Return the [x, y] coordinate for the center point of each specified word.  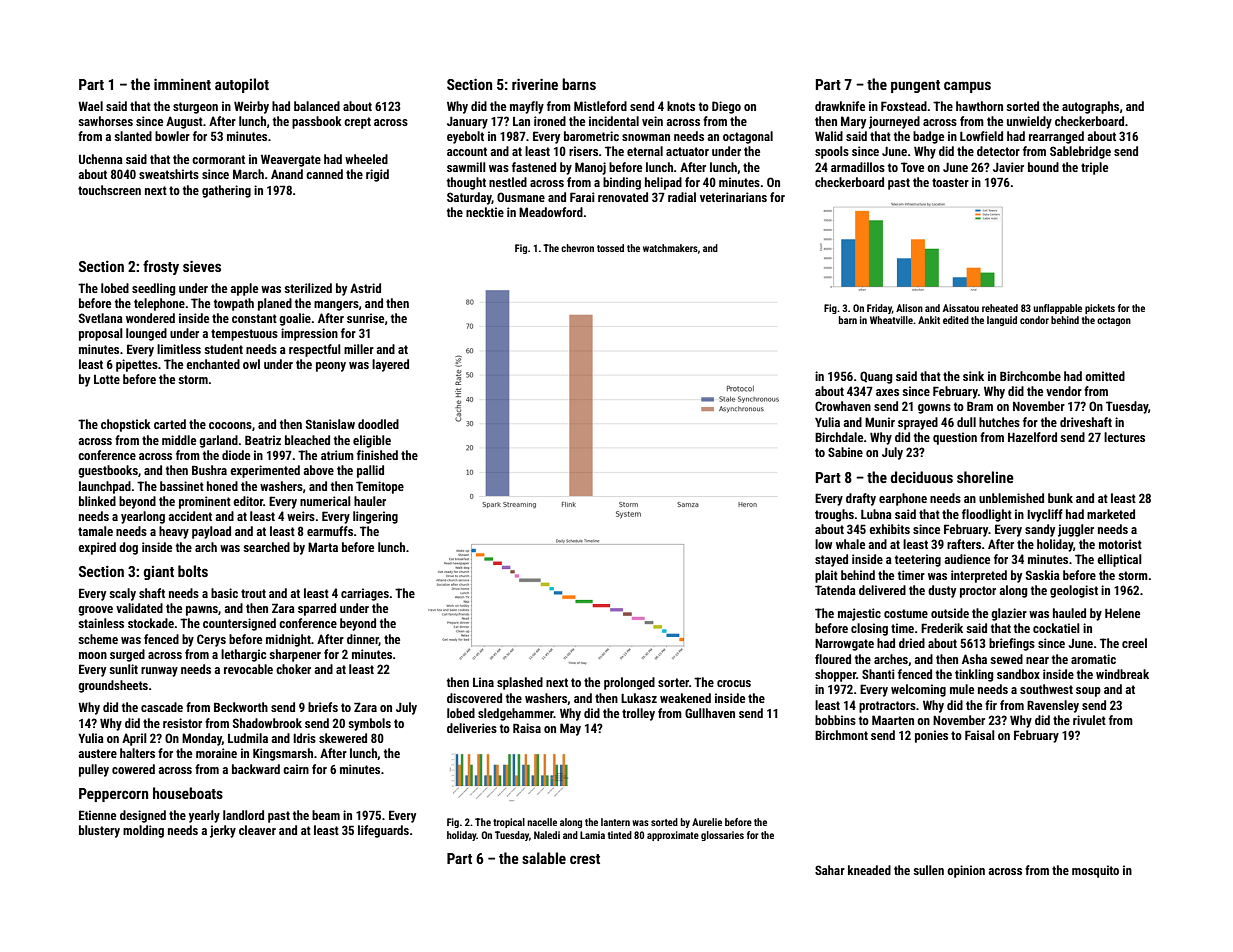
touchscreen [109, 190]
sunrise [365, 318]
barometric [591, 136]
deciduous [921, 477]
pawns [202, 611]
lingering [375, 517]
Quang [876, 377]
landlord [243, 815]
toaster [950, 182]
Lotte [107, 379]
